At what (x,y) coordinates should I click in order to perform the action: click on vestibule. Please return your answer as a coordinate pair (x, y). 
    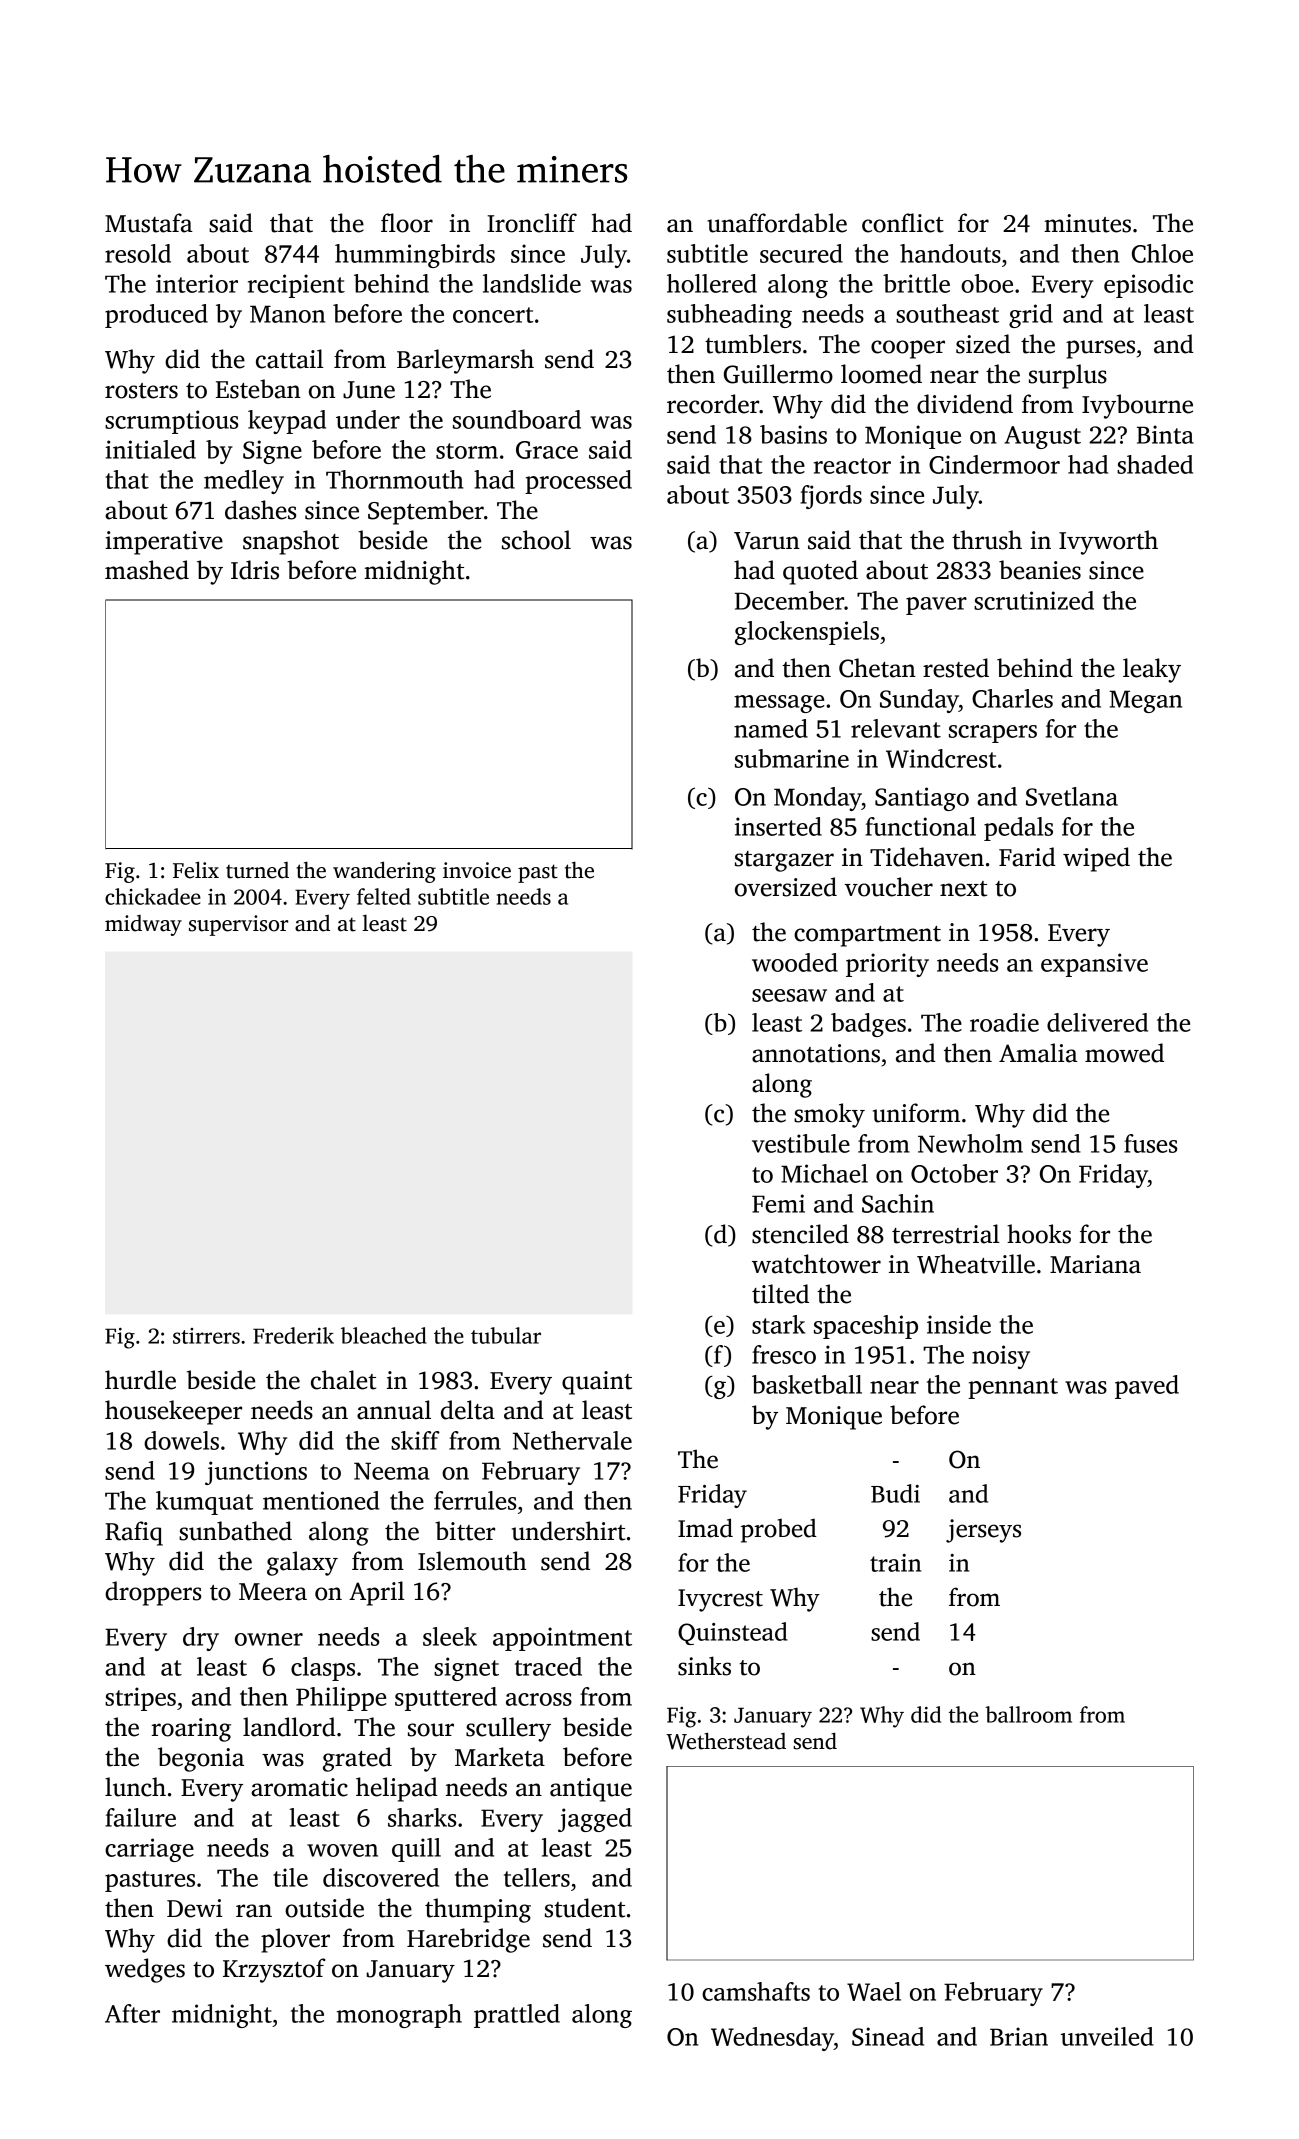
    Looking at the image, I should click on (801, 1143).
